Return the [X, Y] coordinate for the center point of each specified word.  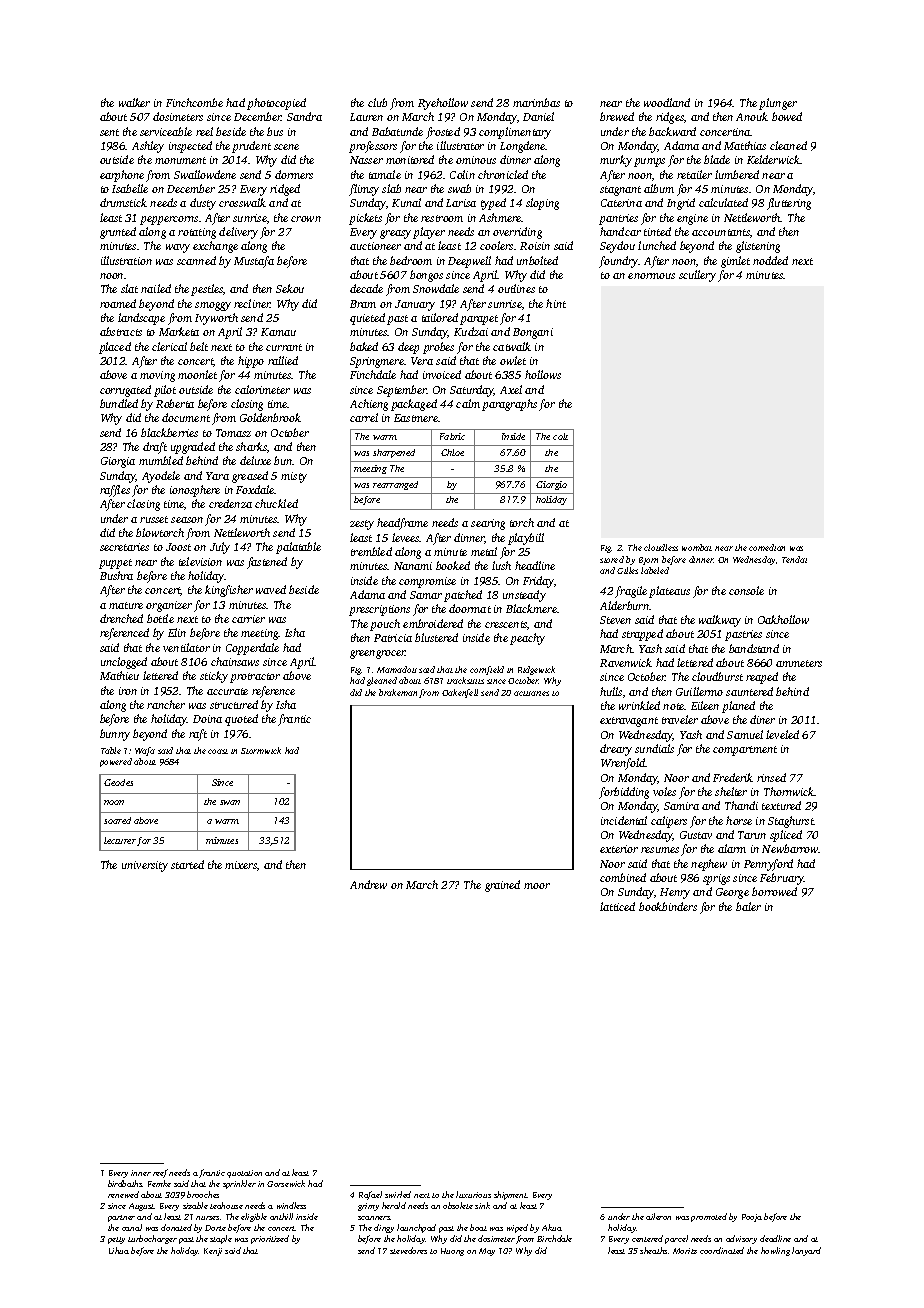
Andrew [368, 884]
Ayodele [161, 477]
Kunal [406, 202]
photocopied [276, 104]
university [145, 866]
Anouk [752, 116]
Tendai [794, 559]
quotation [244, 1174]
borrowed [774, 891]
